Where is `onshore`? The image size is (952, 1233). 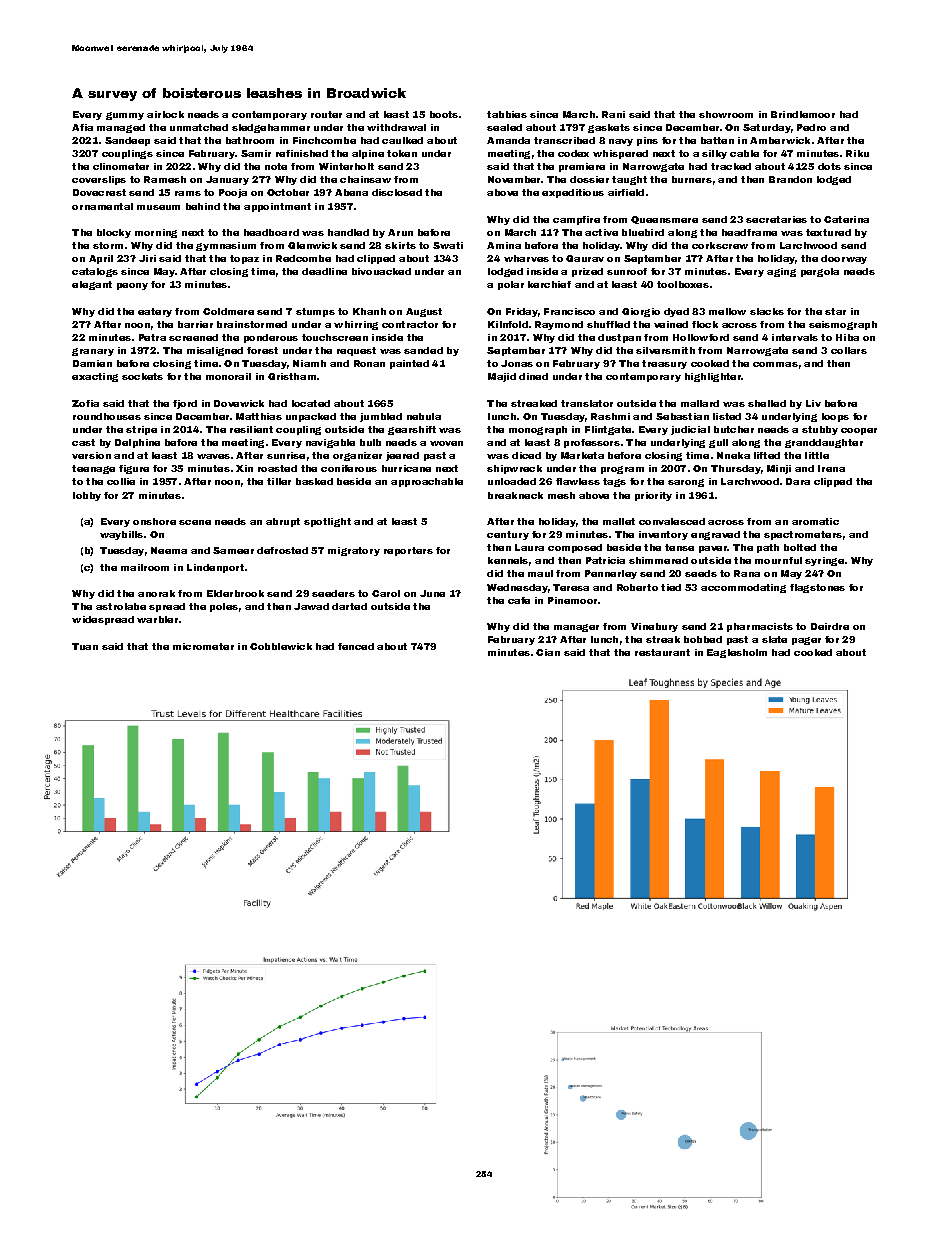 onshore is located at coordinates (154, 521).
